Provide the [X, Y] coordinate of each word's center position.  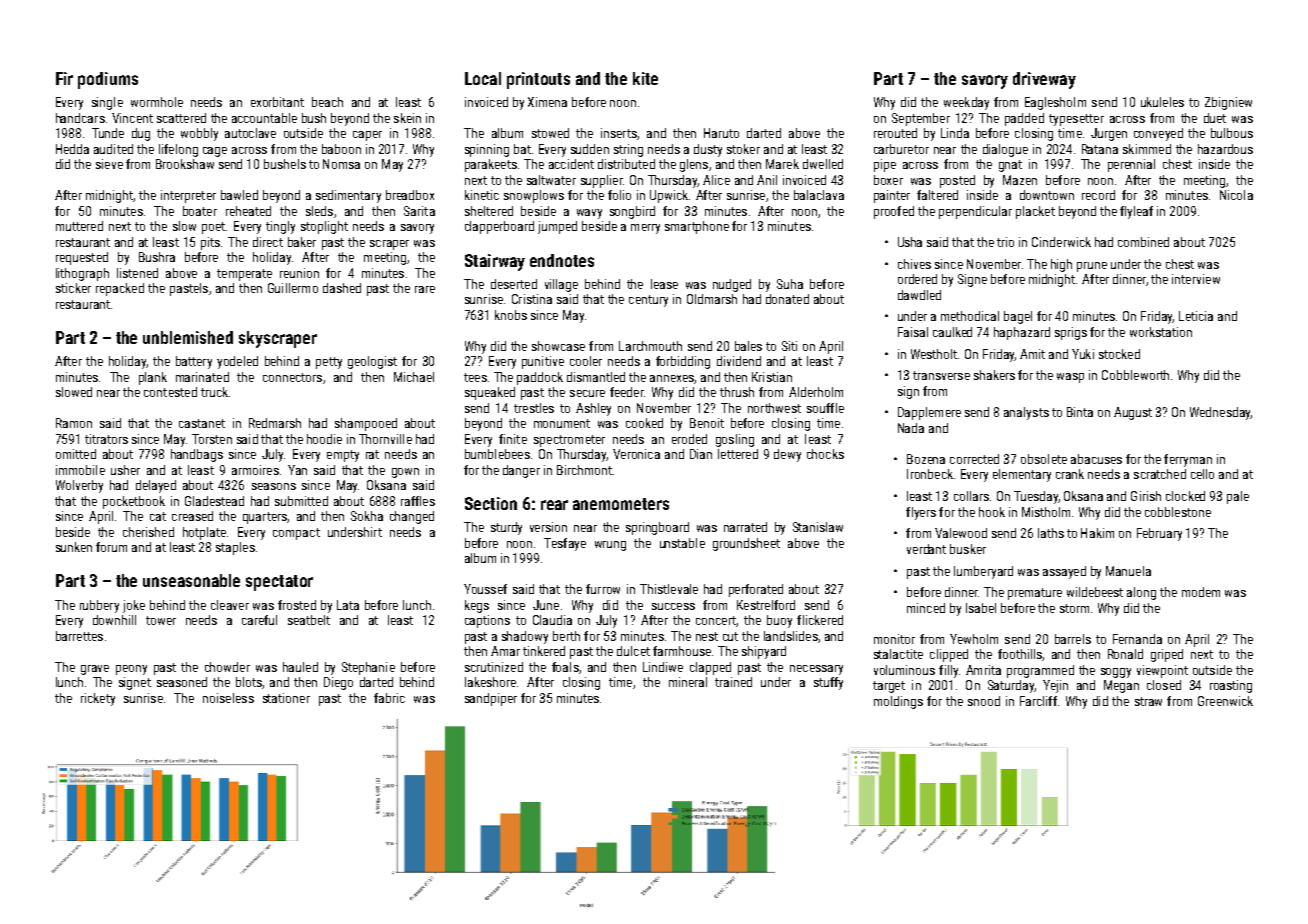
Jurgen [1109, 134]
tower [161, 620]
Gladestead [214, 501]
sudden [590, 149]
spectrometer [569, 441]
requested [82, 258]
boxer [888, 180]
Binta [1080, 412]
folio [619, 195]
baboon [341, 149]
